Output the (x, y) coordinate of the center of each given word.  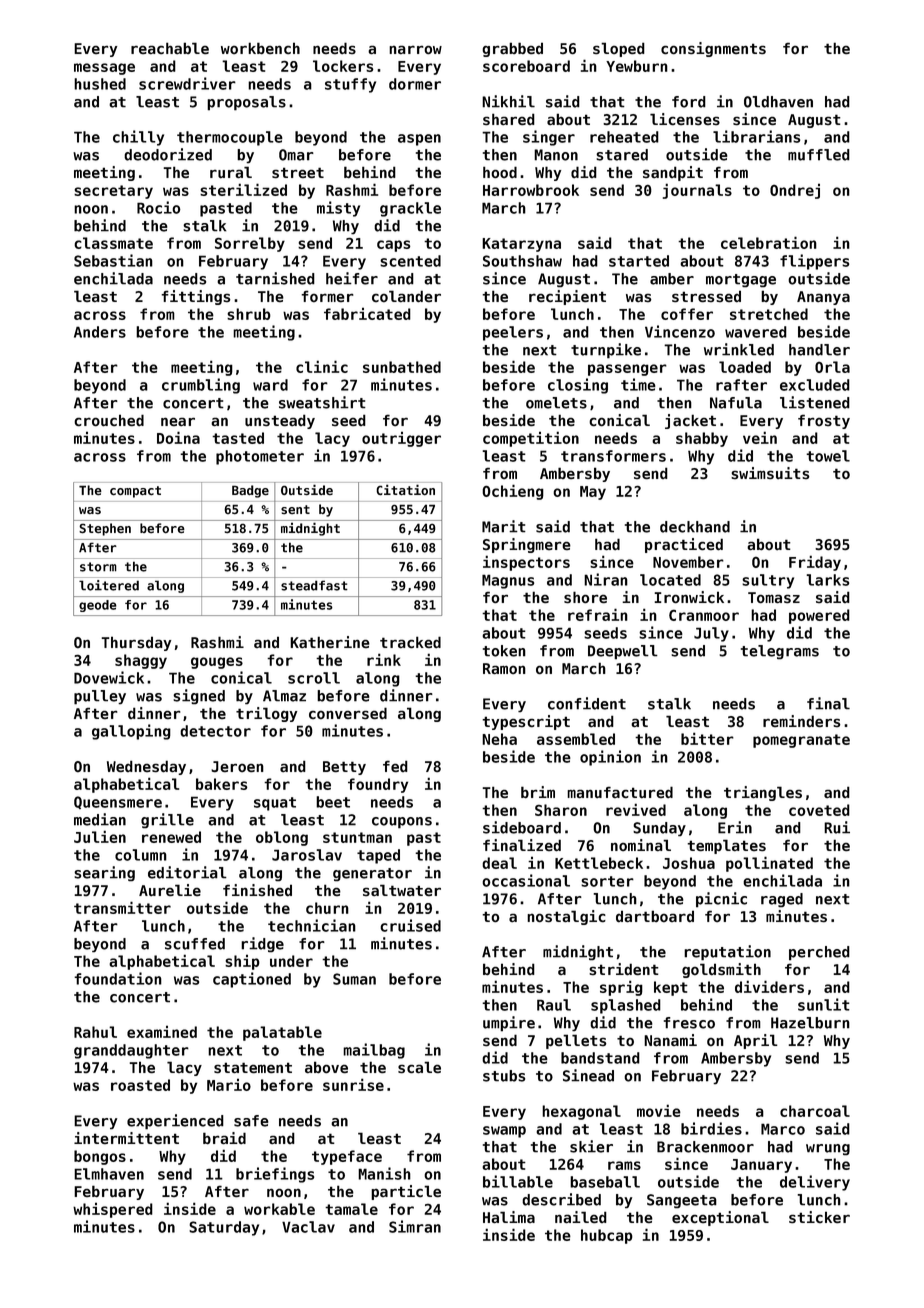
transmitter (122, 907)
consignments (713, 49)
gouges (217, 663)
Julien (100, 836)
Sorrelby (250, 244)
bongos (100, 1157)
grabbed (512, 49)
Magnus (508, 581)
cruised (410, 925)
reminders (802, 721)
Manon (556, 155)
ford (689, 102)
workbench (260, 48)
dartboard (655, 916)
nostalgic (566, 917)
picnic (721, 900)
